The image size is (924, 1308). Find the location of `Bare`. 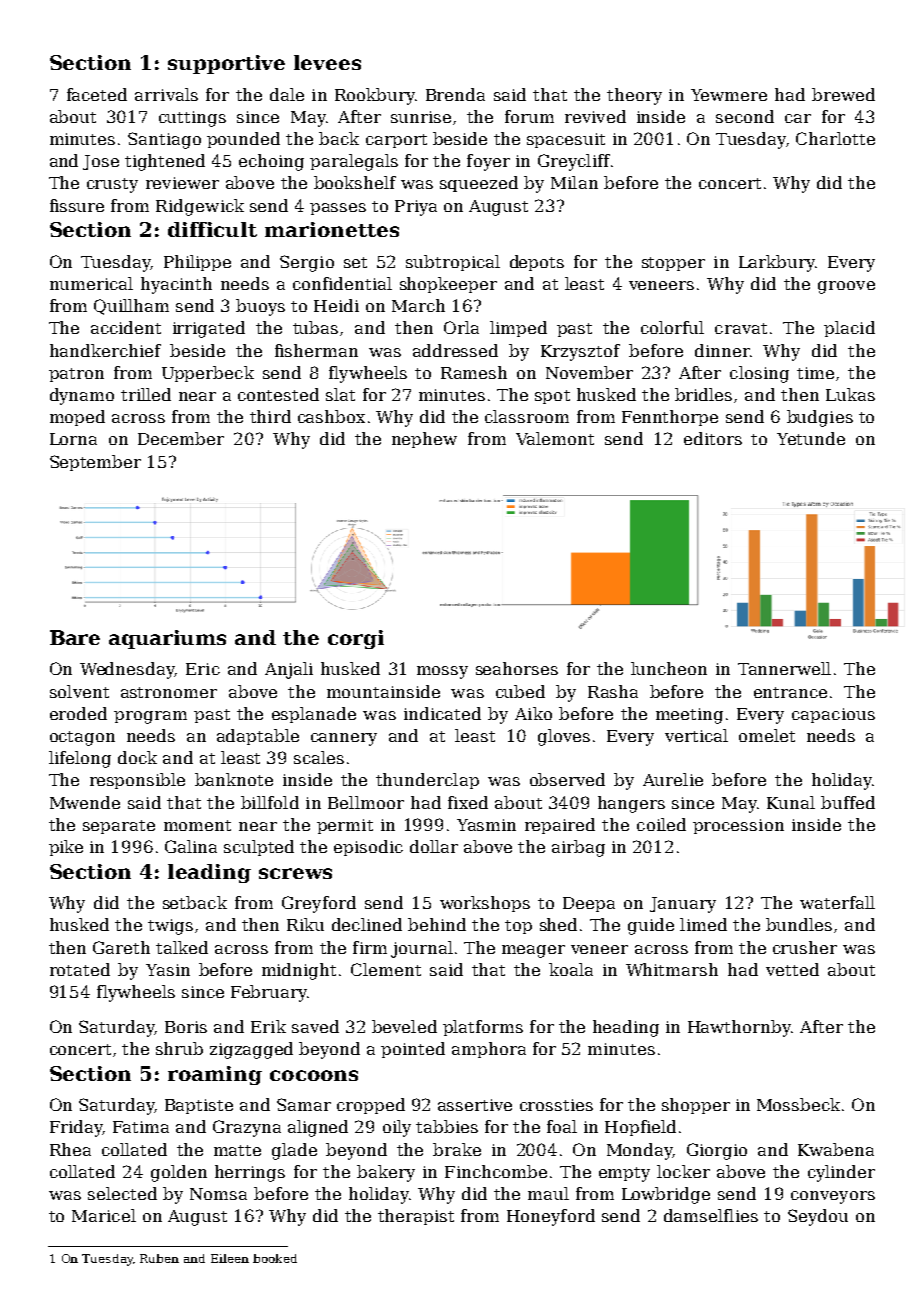

Bare is located at coordinates (75, 637).
